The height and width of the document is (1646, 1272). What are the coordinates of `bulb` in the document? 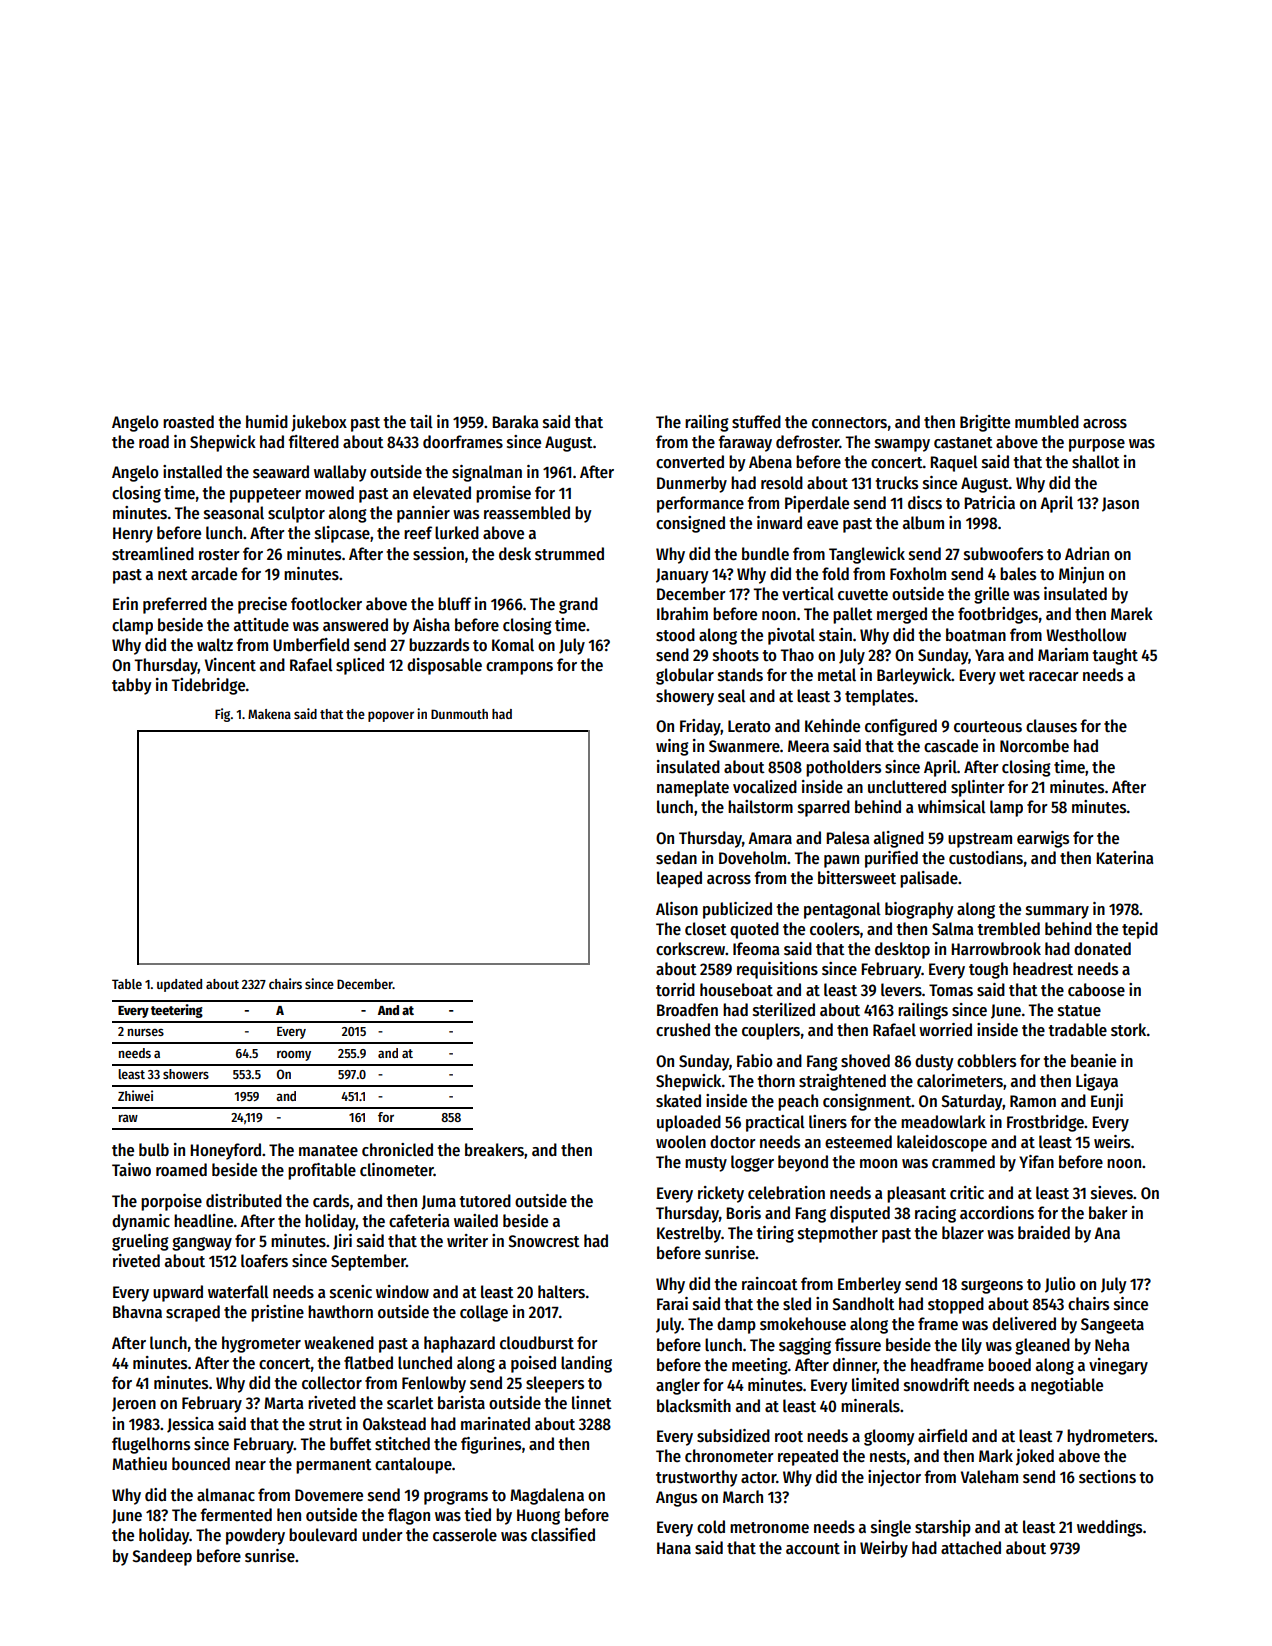 It's located at (154, 1150).
